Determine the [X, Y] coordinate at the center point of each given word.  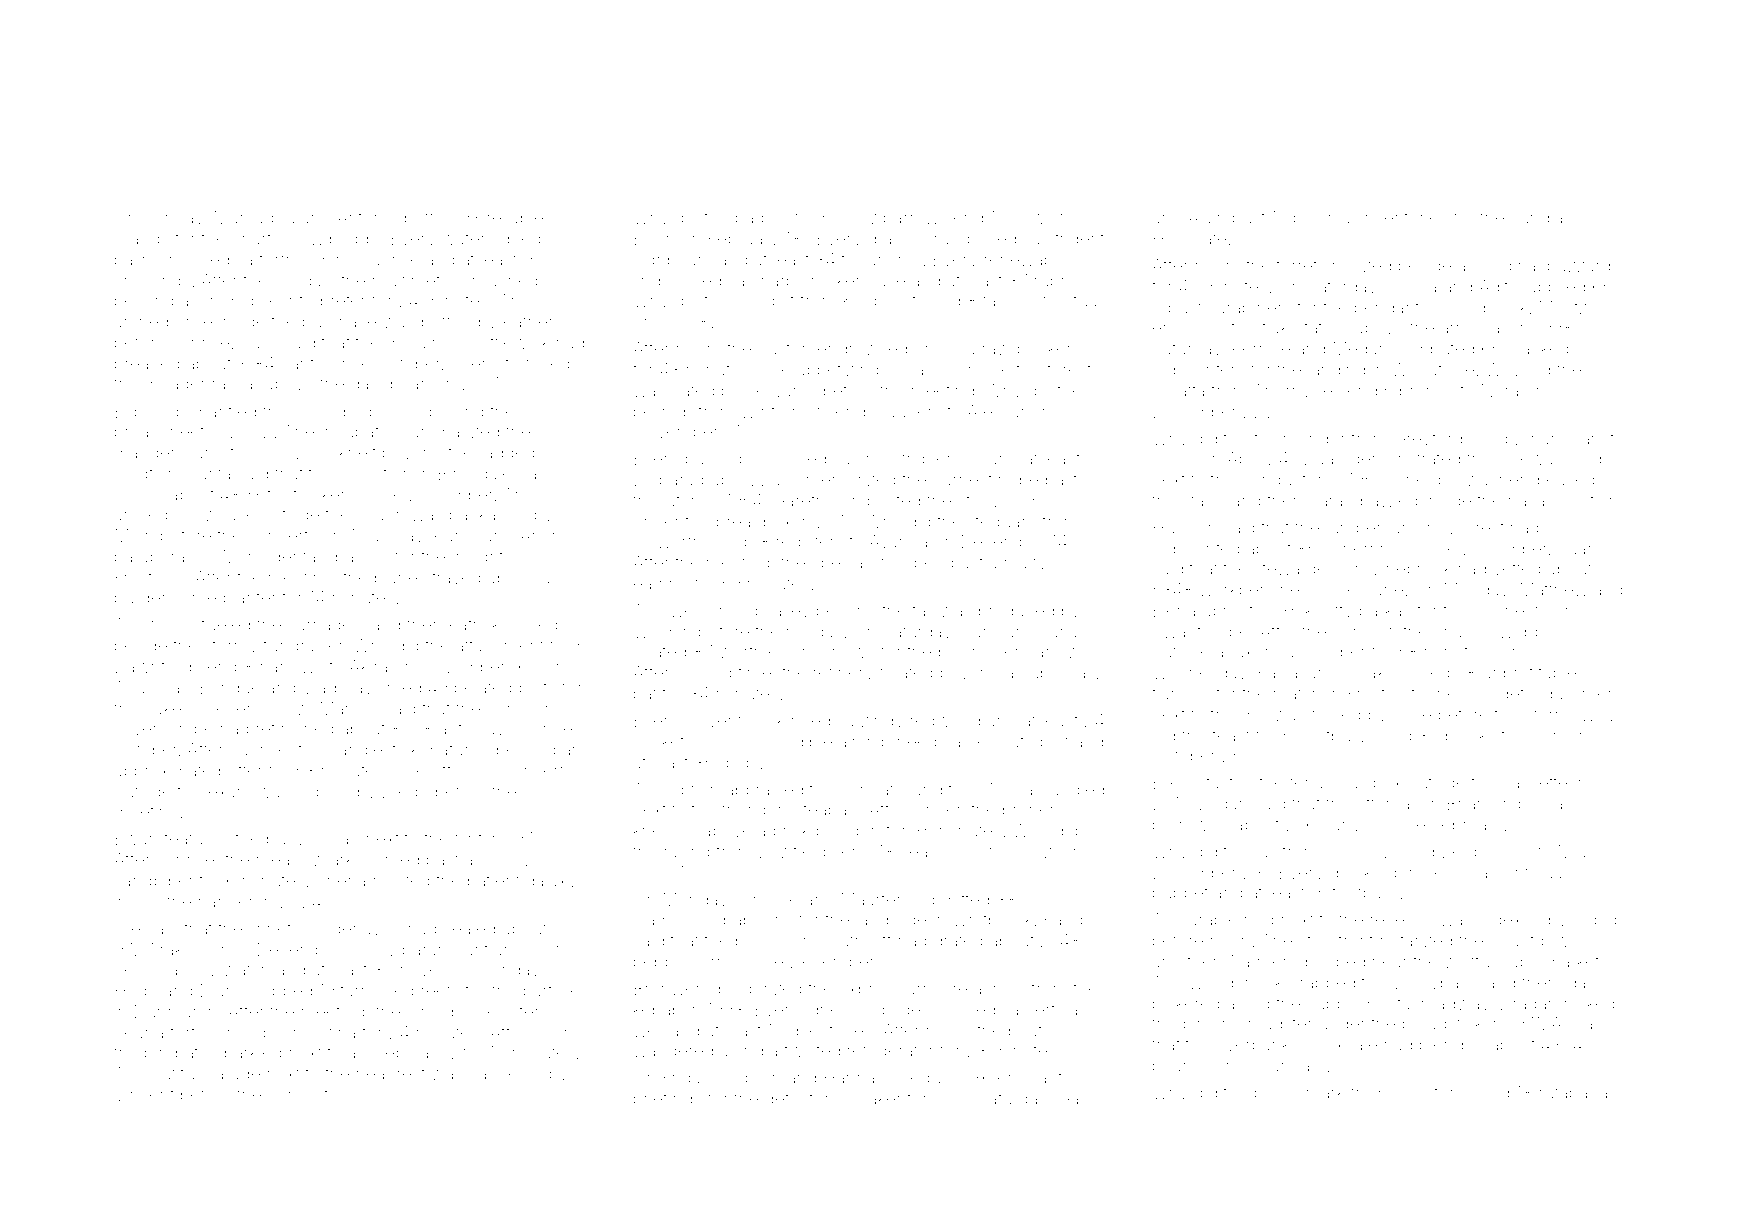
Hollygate [1189, 240]
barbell [762, 217]
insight [477, 558]
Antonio [367, 217]
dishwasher [1478, 479]
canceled [505, 1073]
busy [285, 840]
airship [864, 743]
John [1542, 735]
